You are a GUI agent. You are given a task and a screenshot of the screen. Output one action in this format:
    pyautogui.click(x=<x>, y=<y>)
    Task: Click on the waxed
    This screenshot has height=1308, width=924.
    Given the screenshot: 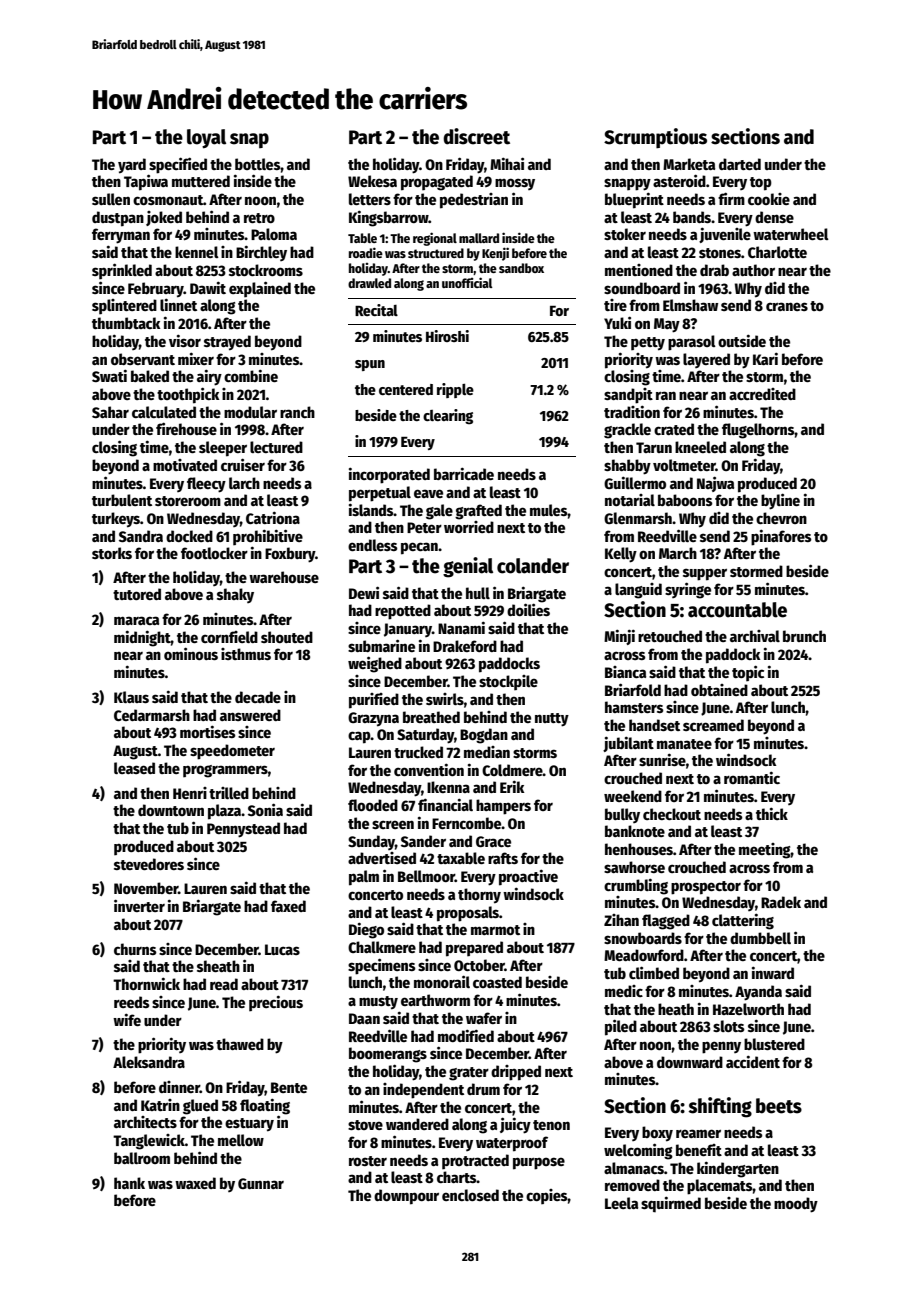 What is the action you would take?
    pyautogui.click(x=195, y=1183)
